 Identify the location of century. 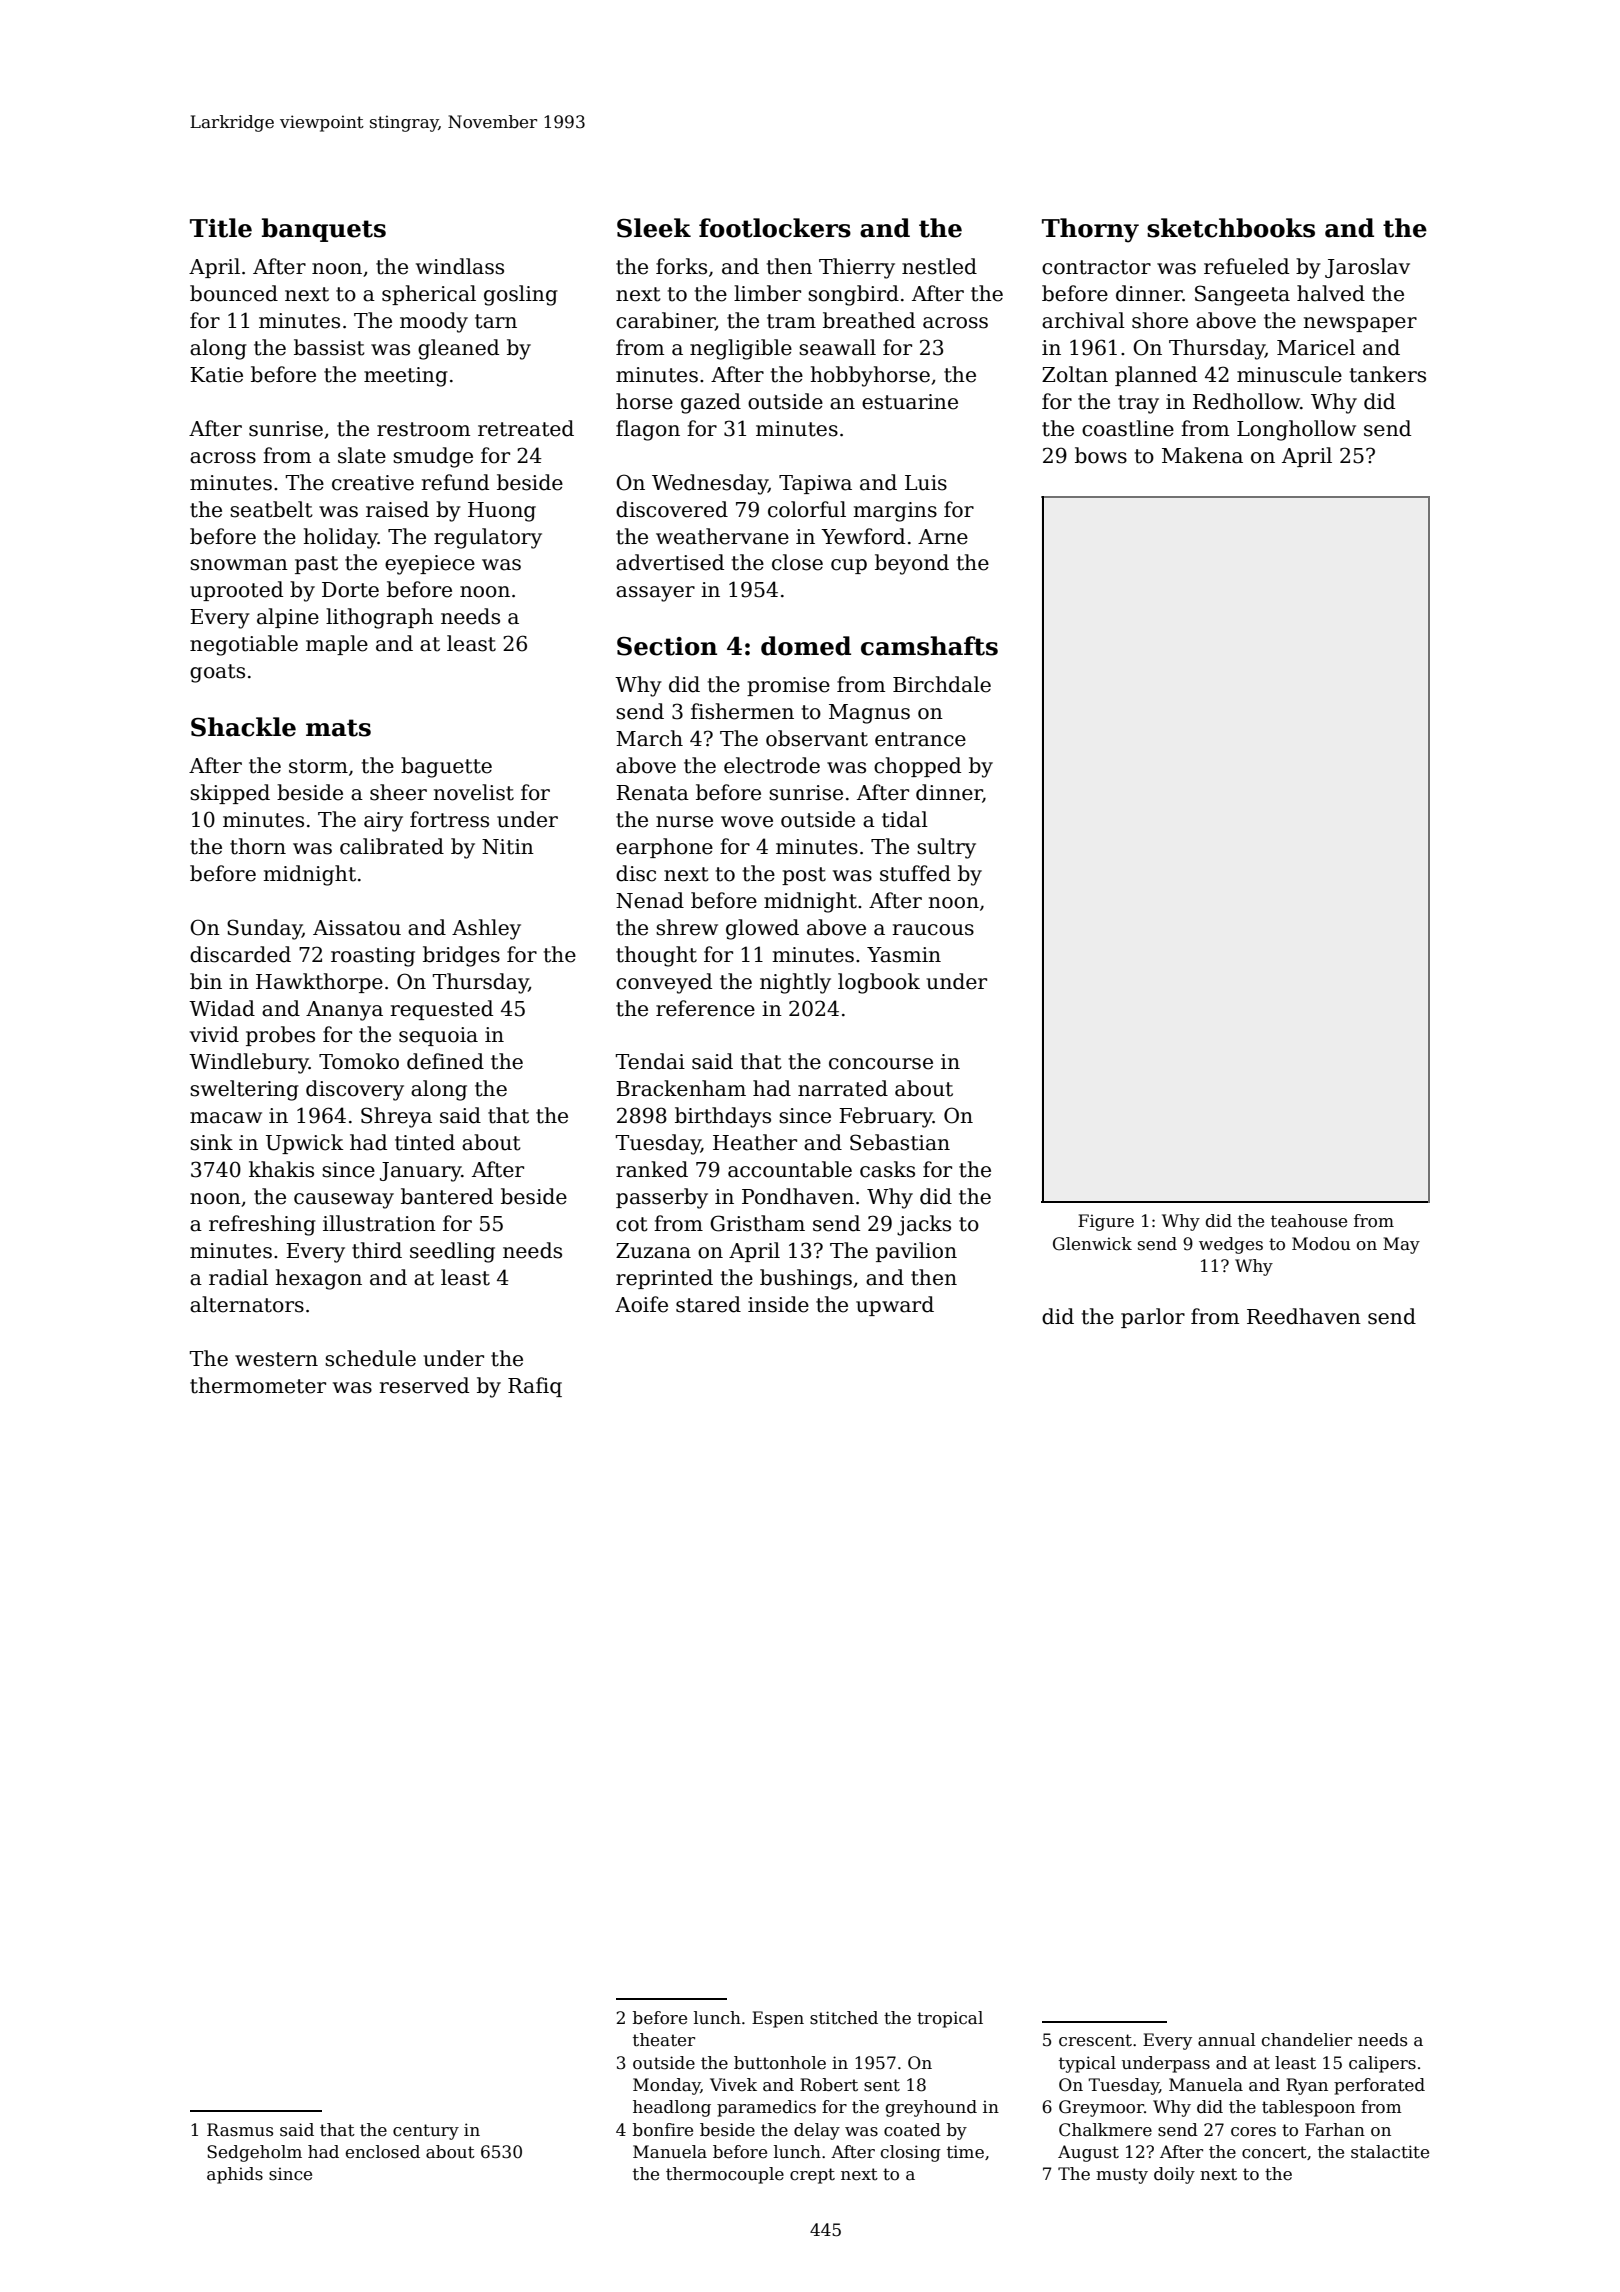
(426, 2132).
